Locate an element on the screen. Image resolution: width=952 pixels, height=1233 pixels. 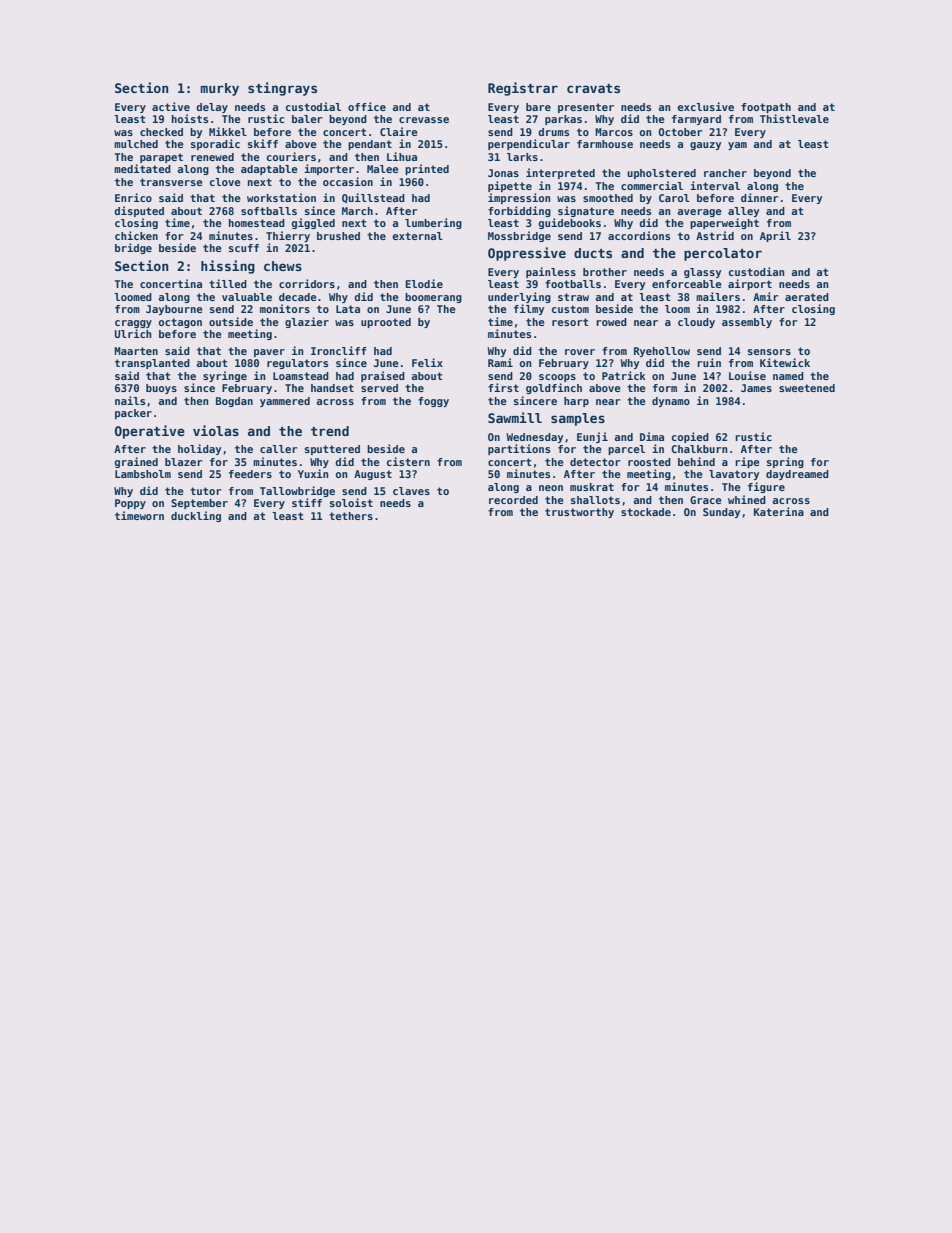
tethers is located at coordinates (351, 516).
